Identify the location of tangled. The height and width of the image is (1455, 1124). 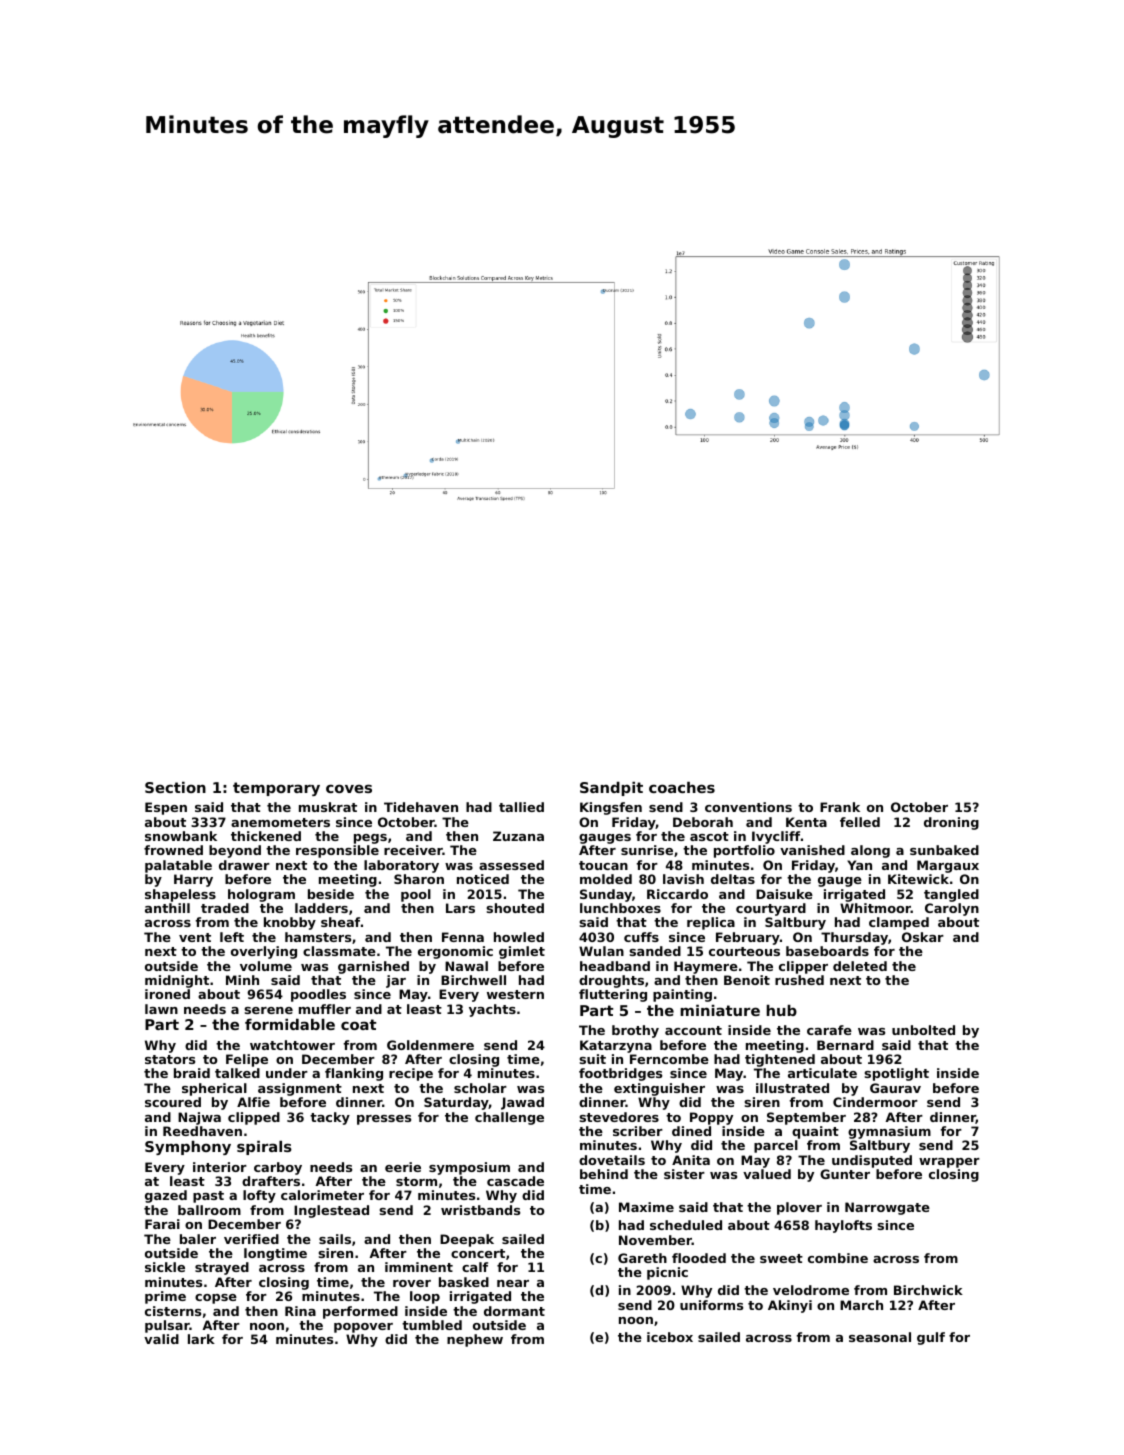
(951, 895).
